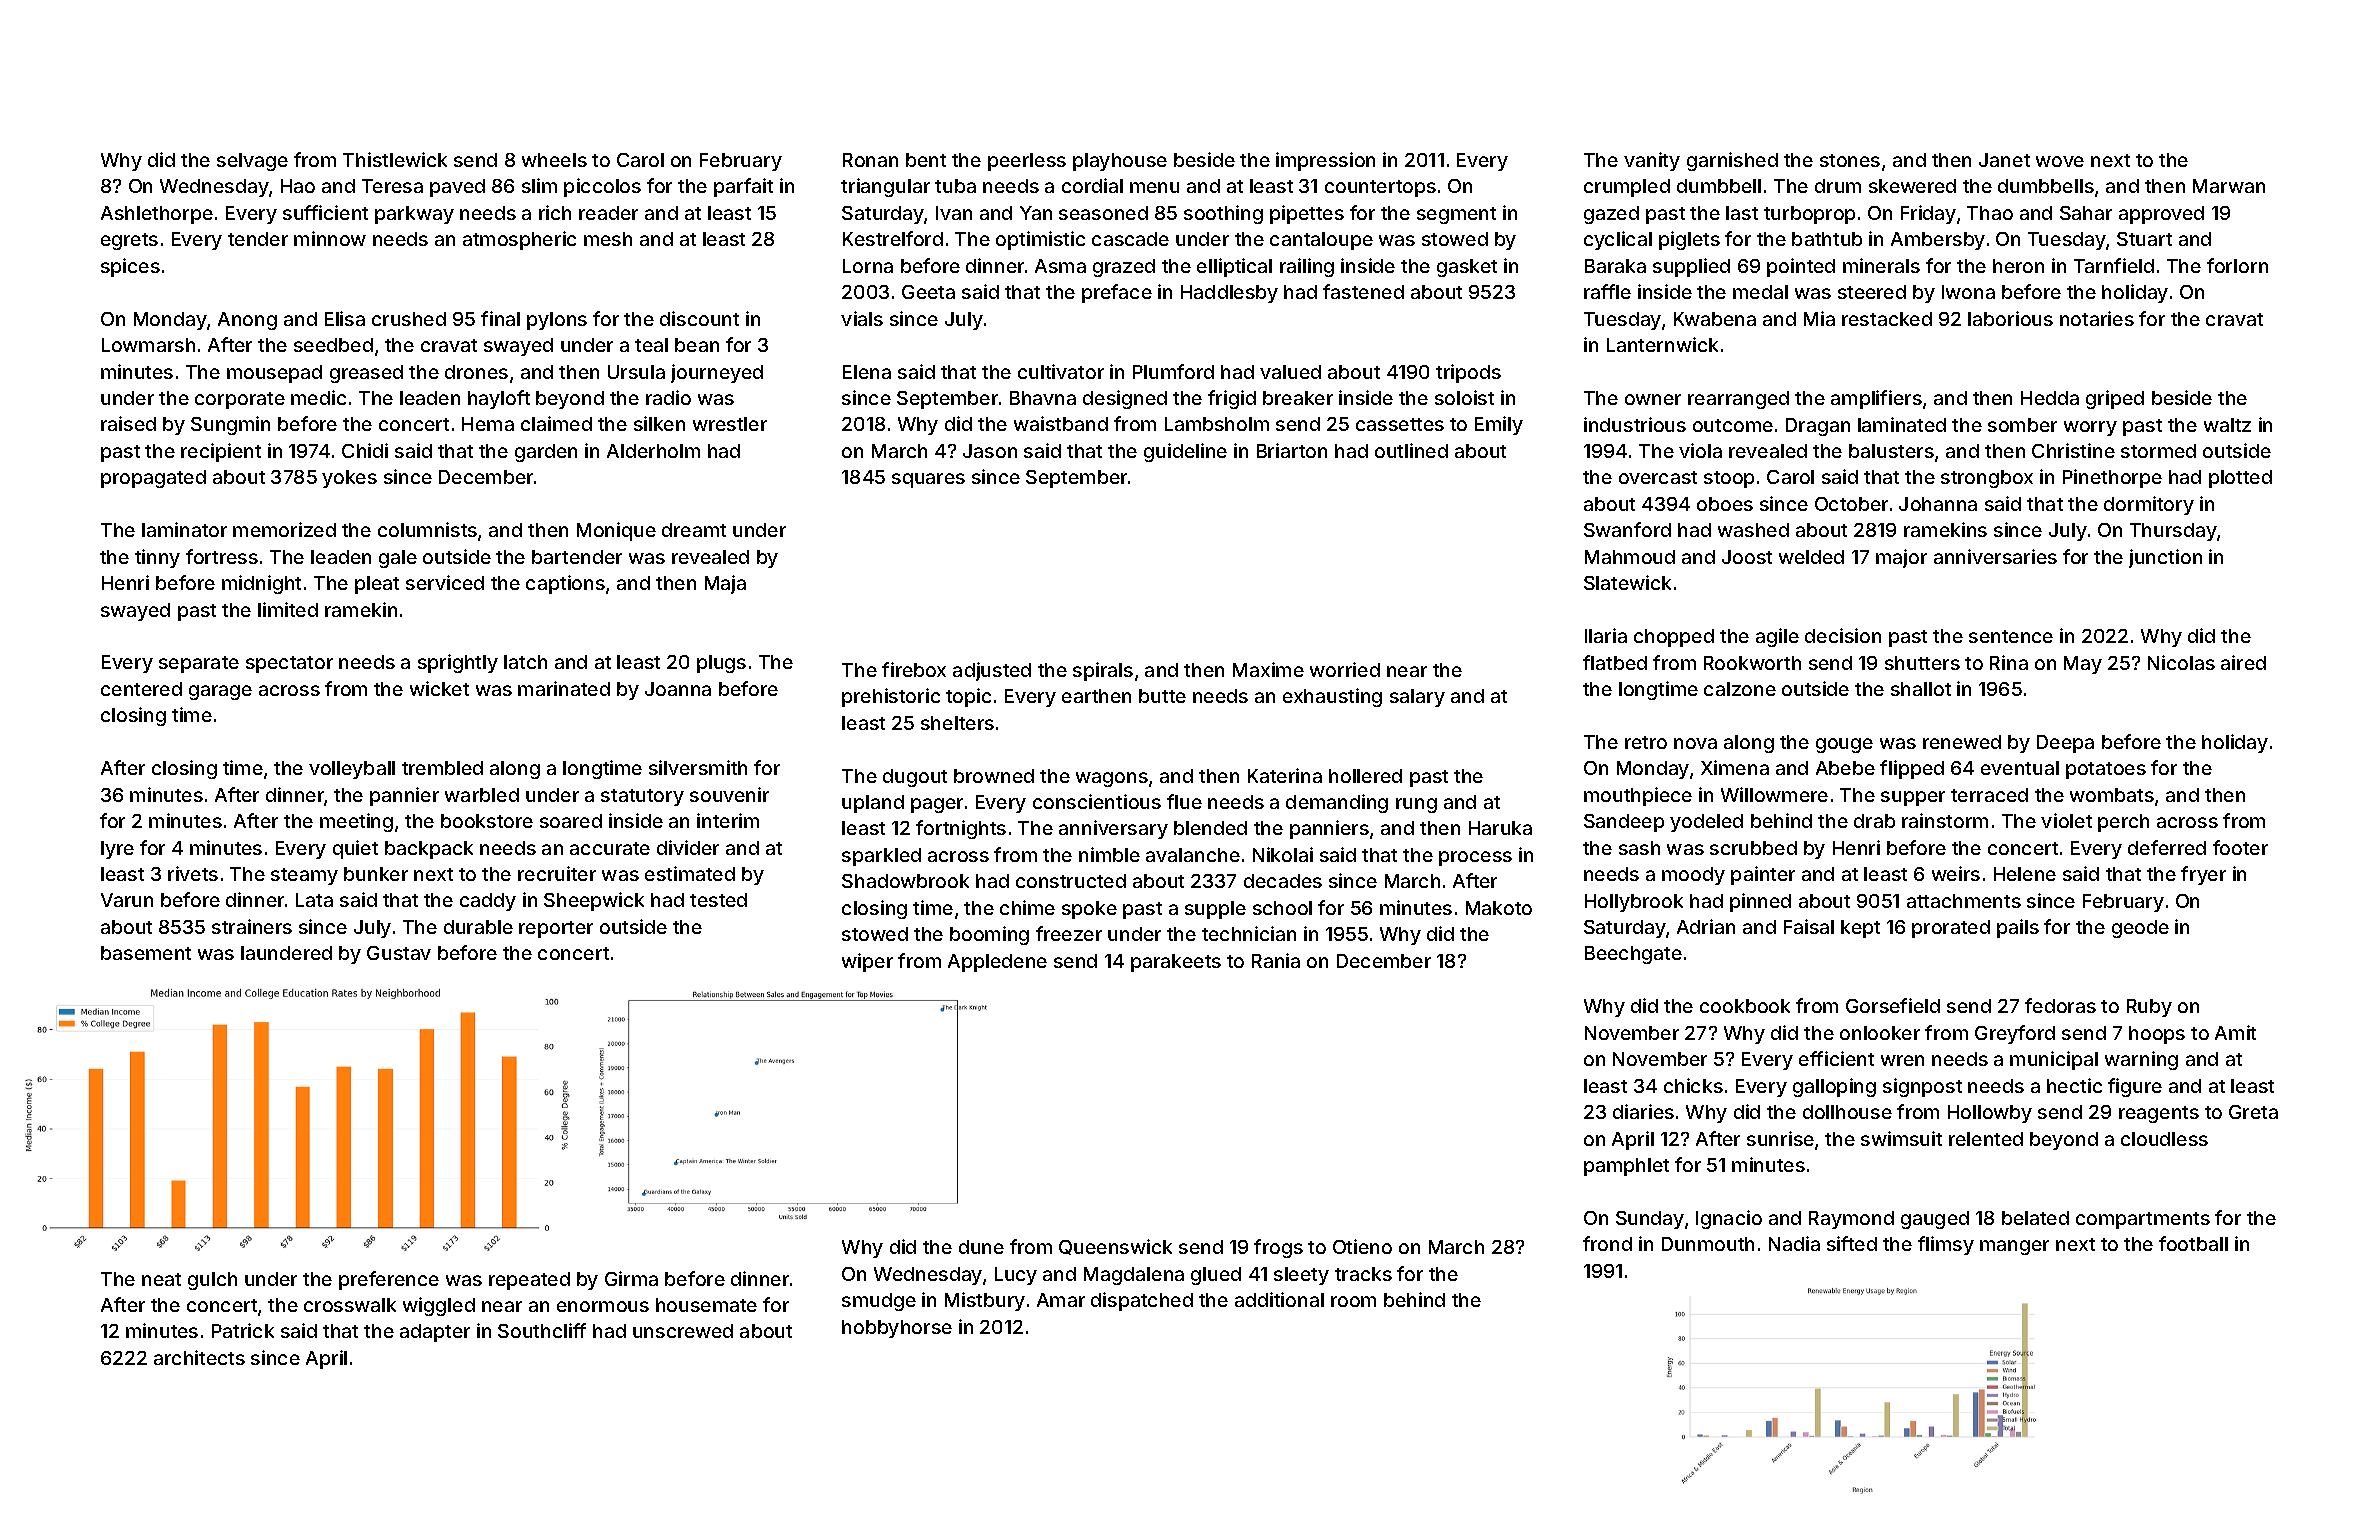  Describe the element at coordinates (261, 584) in the screenshot. I see `midnight` at that location.
